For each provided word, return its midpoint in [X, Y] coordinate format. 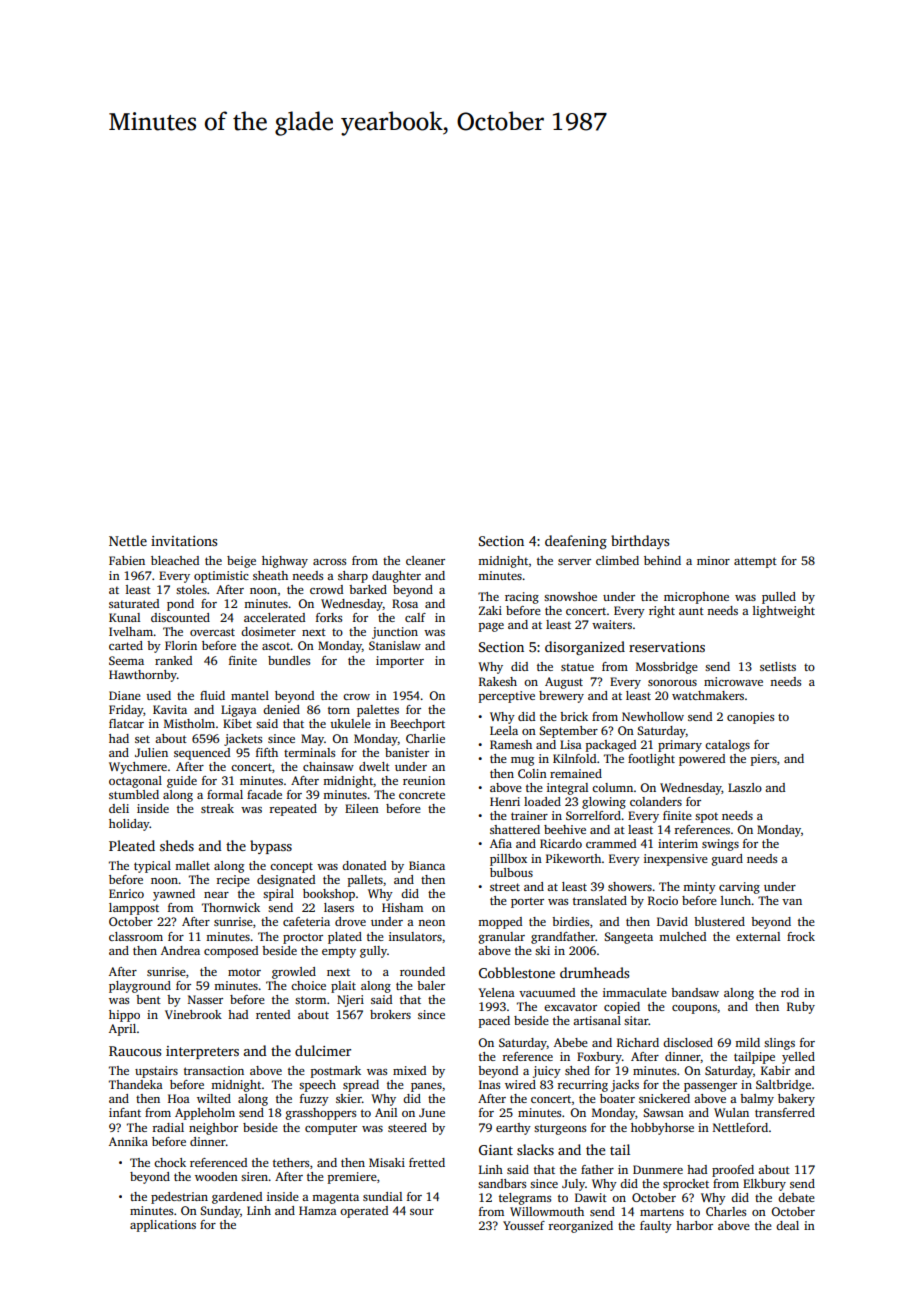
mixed [409, 1070]
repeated [293, 810]
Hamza [318, 1210]
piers [764, 760]
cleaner [425, 560]
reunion [424, 780]
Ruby [801, 1008]
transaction [214, 1070]
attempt [755, 562]
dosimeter [268, 631]
